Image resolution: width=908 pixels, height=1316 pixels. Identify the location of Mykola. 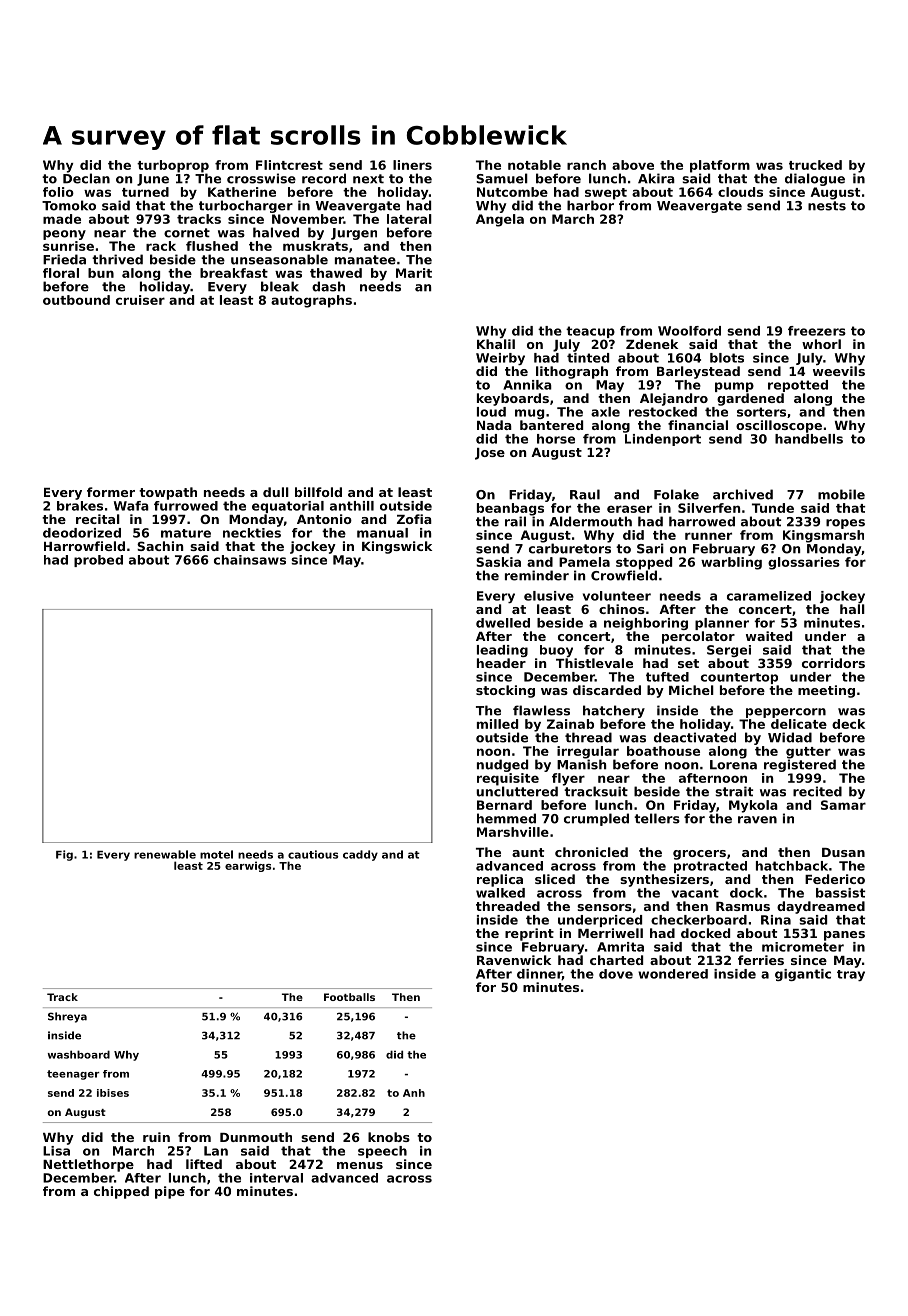
(753, 806).
